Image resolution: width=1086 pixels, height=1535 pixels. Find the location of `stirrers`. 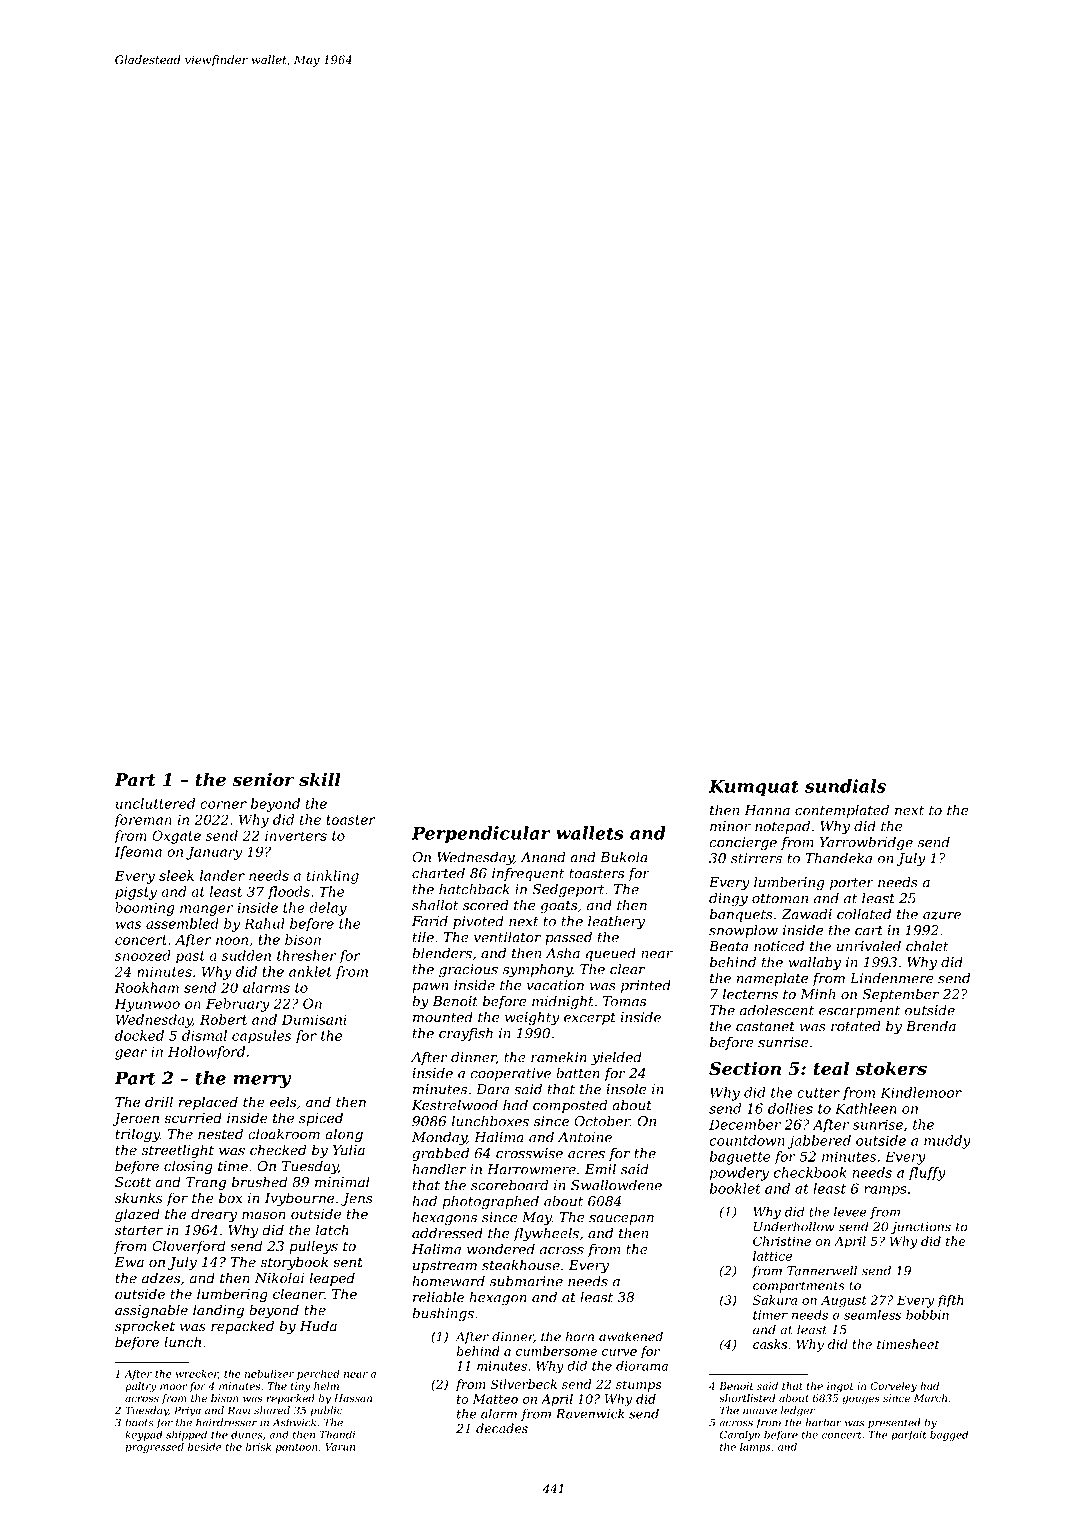

stirrers is located at coordinates (756, 858).
